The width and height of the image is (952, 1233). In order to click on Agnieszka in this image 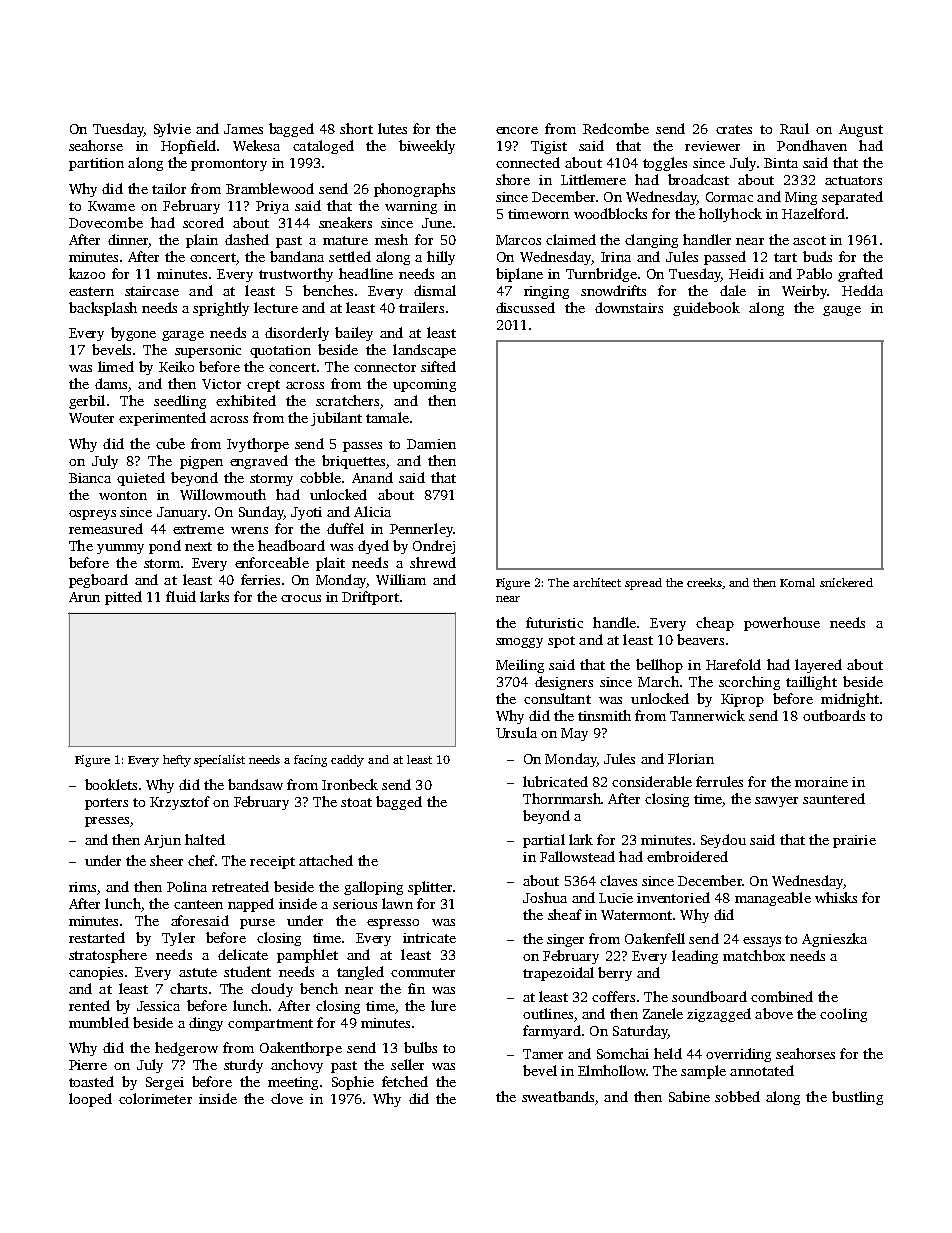, I will do `click(834, 940)`.
